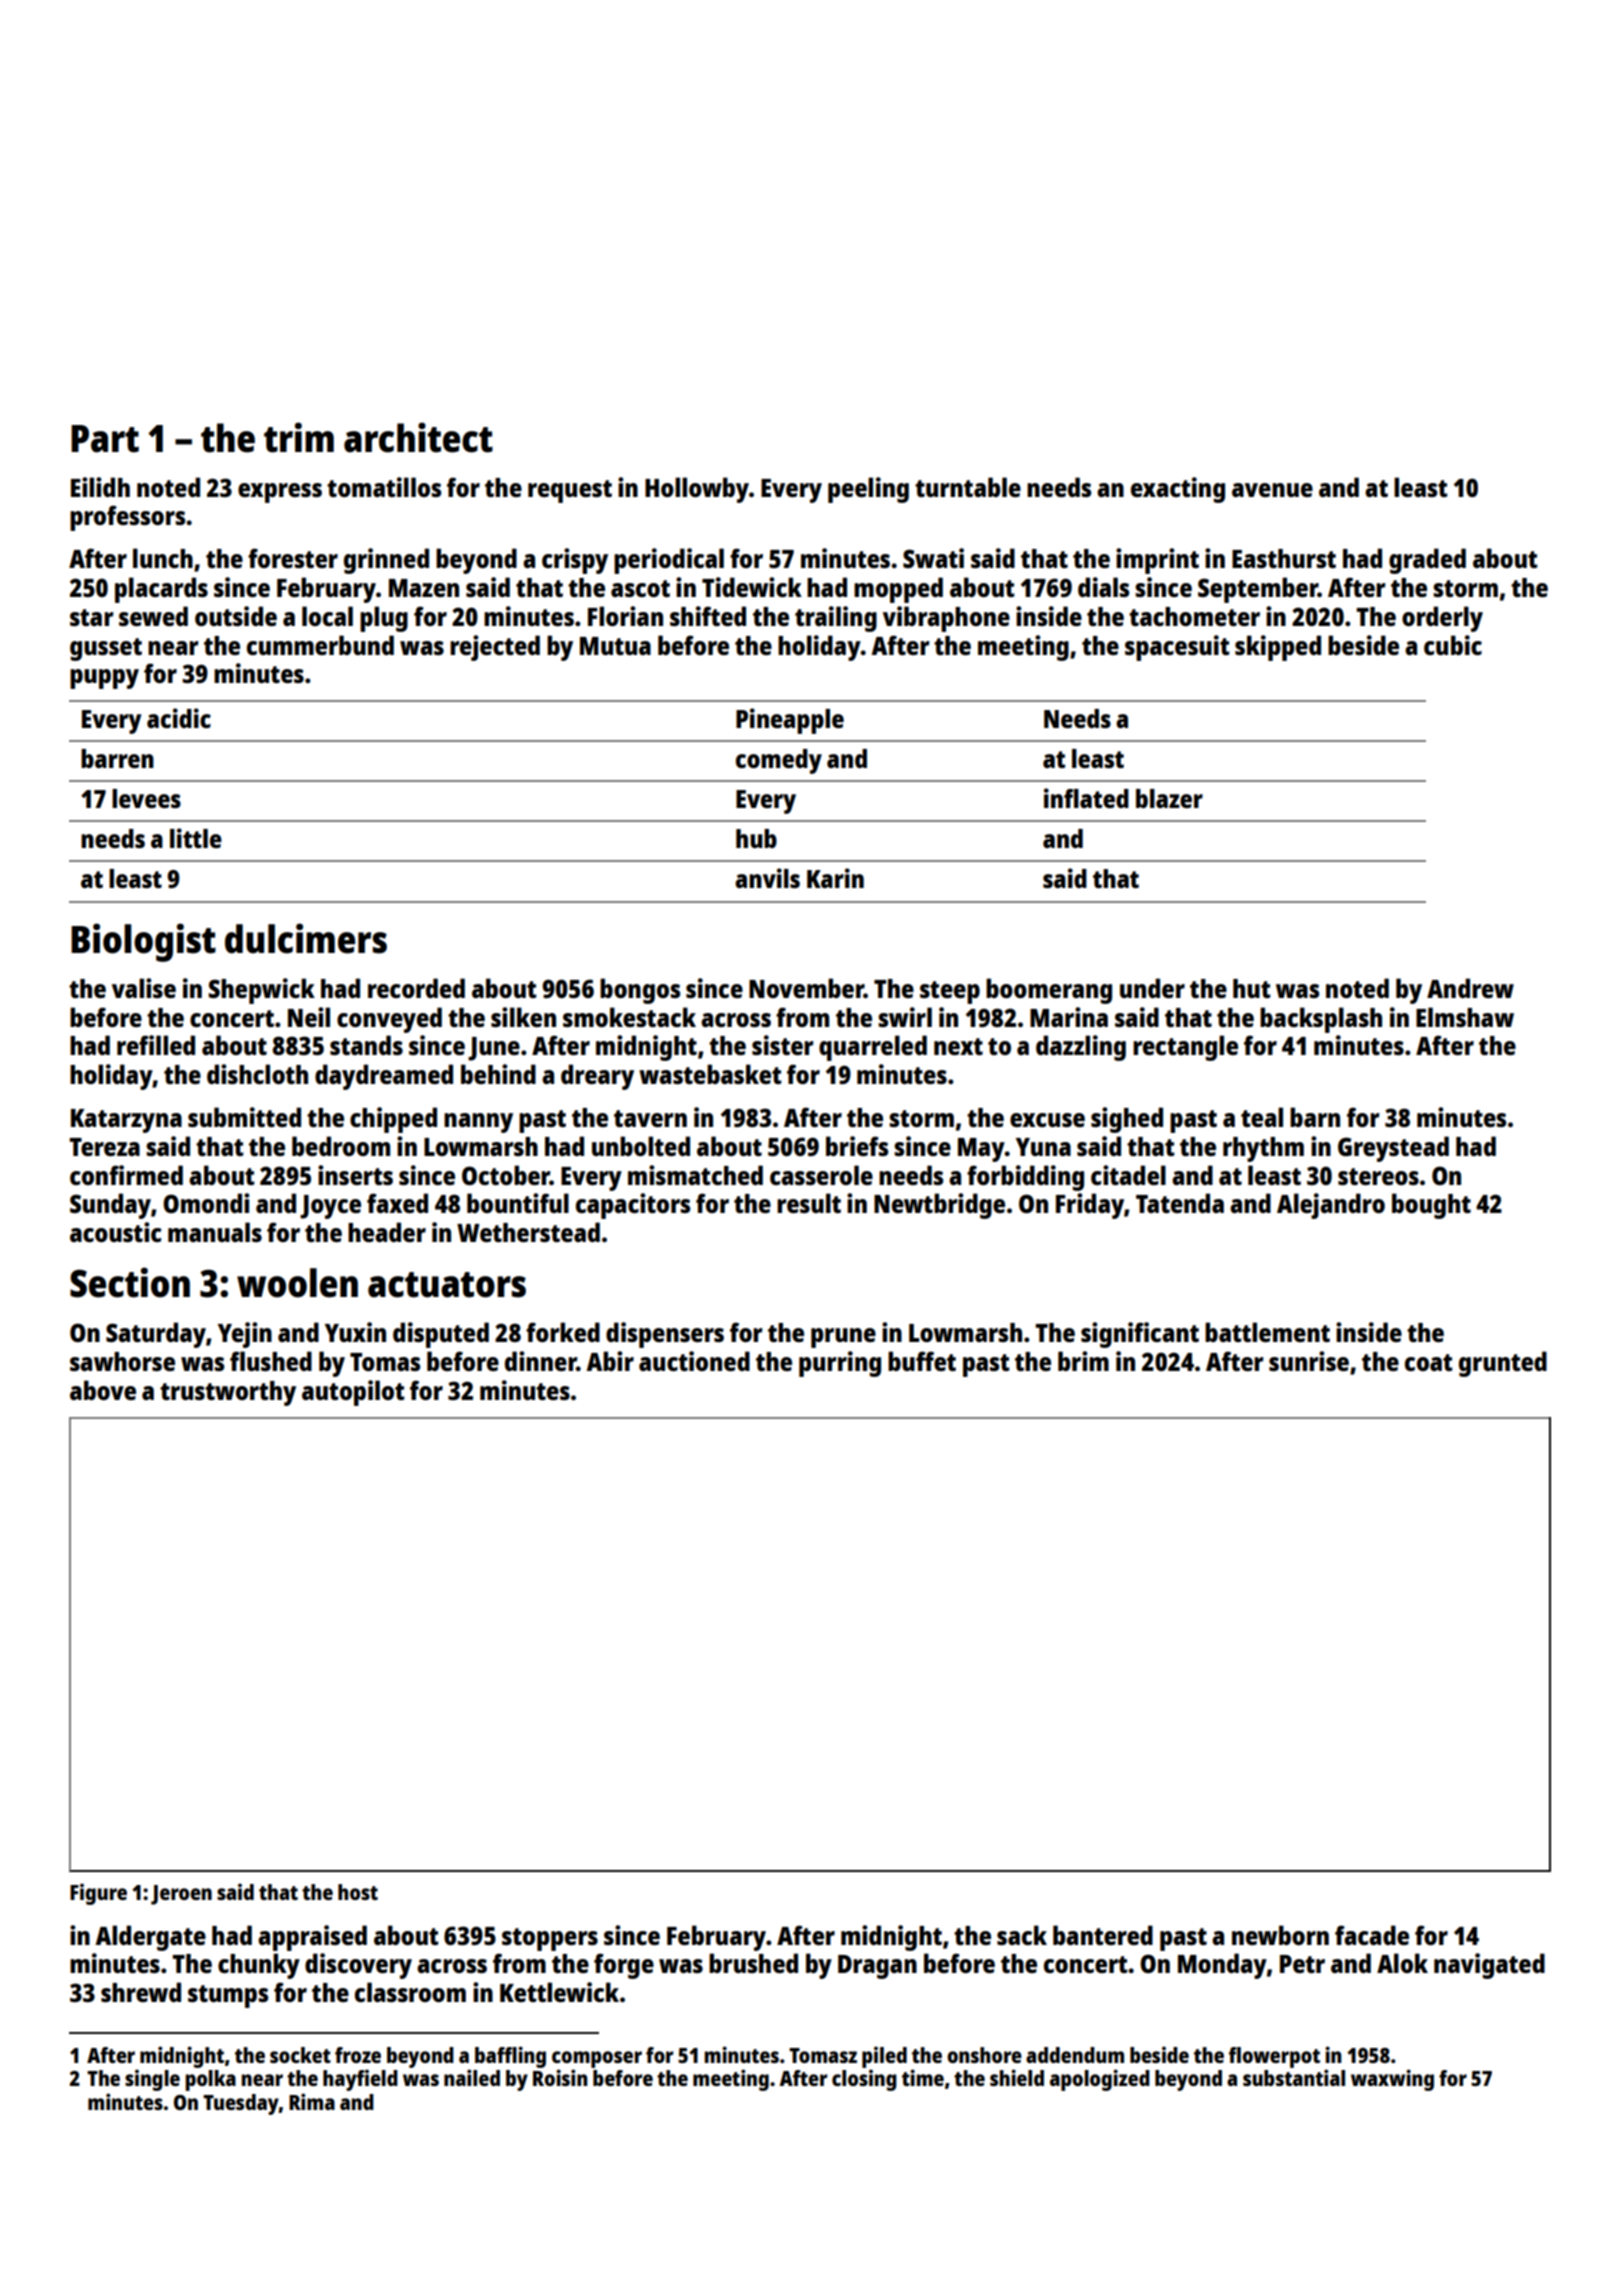  What do you see at coordinates (864, 2080) in the image?
I see `closing` at bounding box center [864, 2080].
